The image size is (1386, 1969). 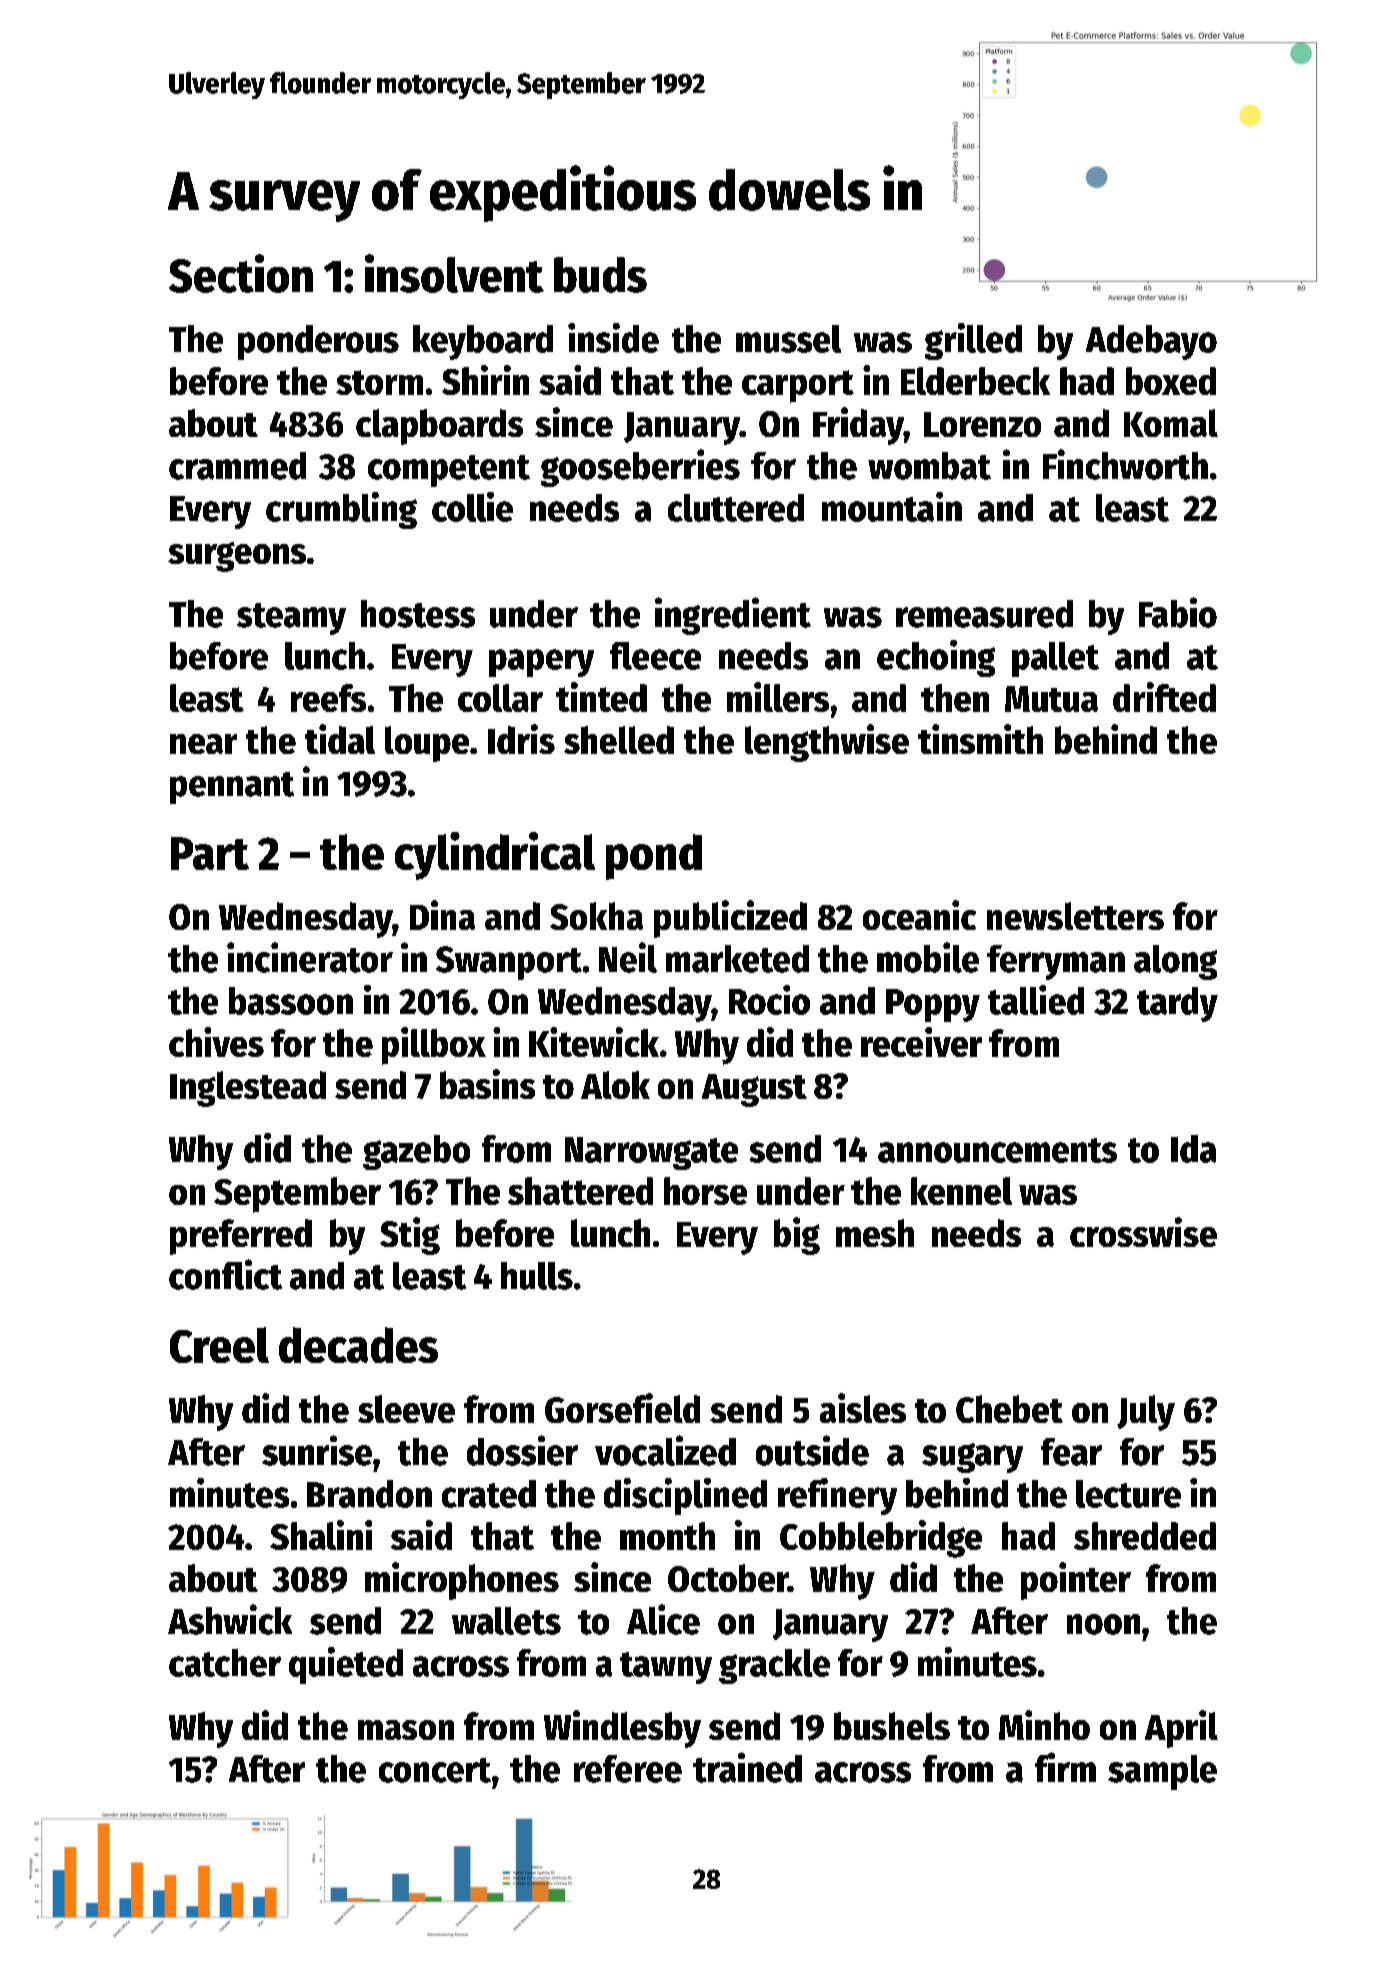 I want to click on big, so click(x=797, y=1236).
